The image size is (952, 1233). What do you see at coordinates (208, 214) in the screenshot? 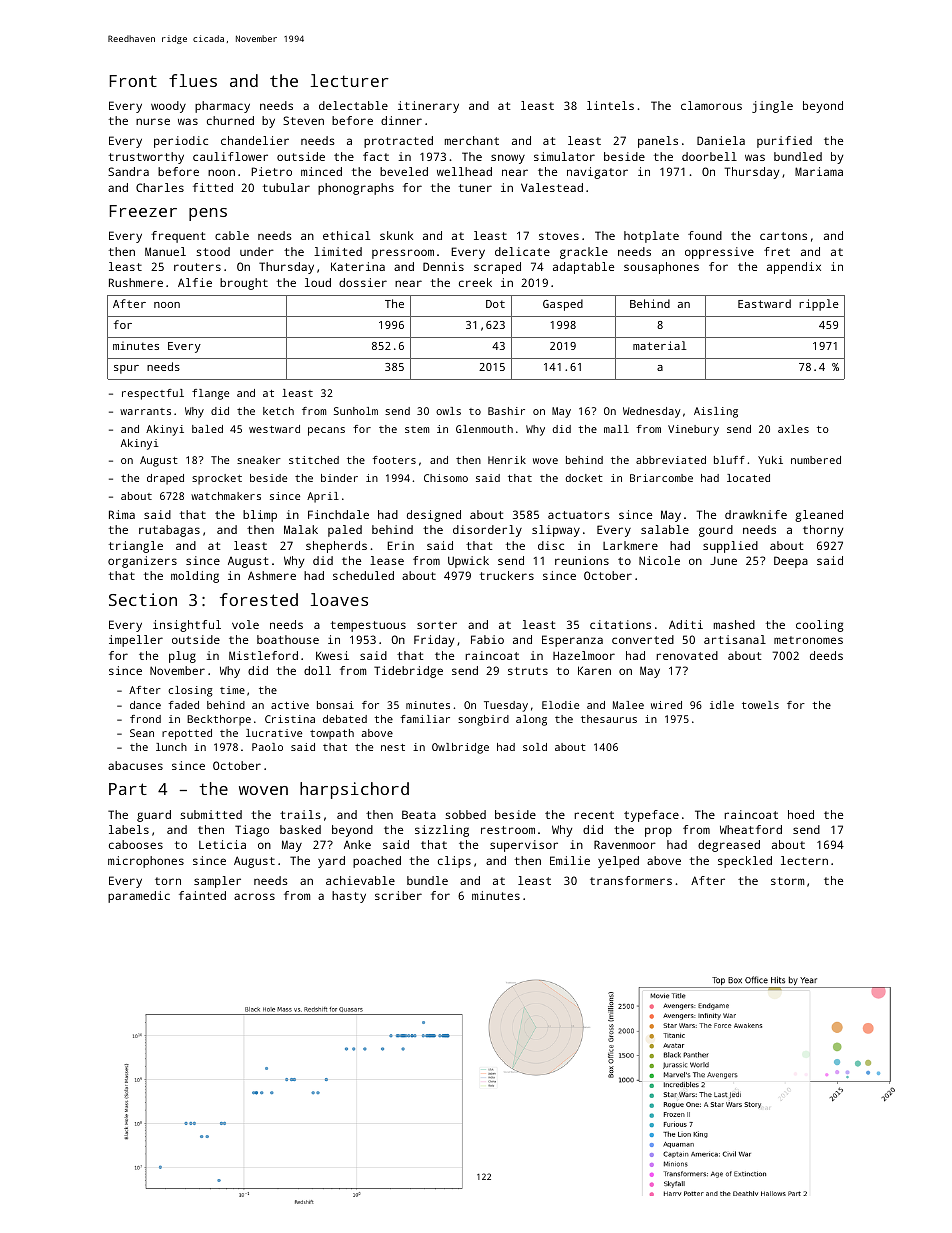
I see `pens` at bounding box center [208, 214].
